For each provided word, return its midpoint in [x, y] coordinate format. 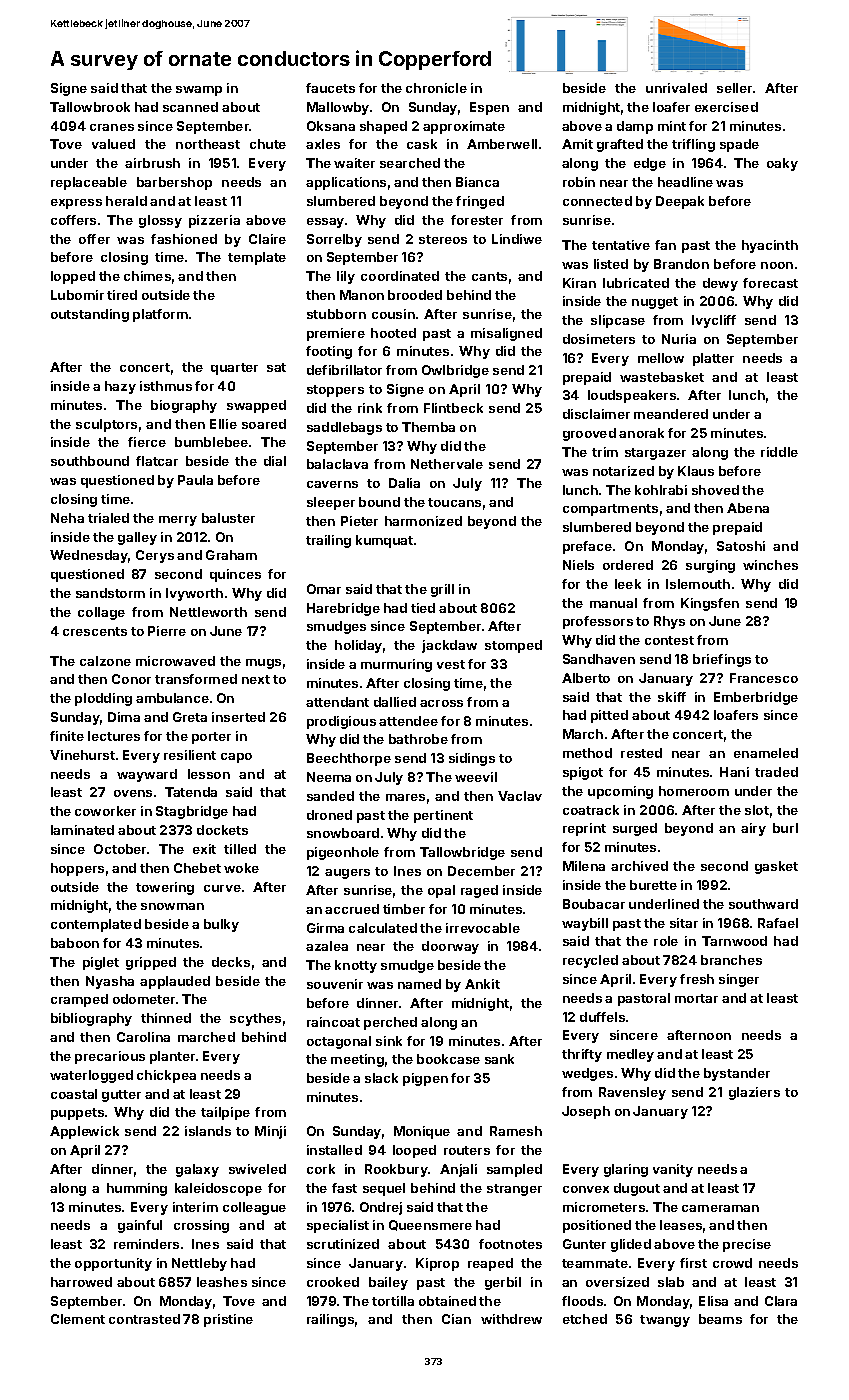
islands [208, 1131]
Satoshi [741, 546]
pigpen [425, 1079]
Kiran [579, 283]
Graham [231, 555]
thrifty [582, 1055]
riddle [779, 452]
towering [165, 888]
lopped [73, 277]
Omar [324, 589]
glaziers [754, 1093]
